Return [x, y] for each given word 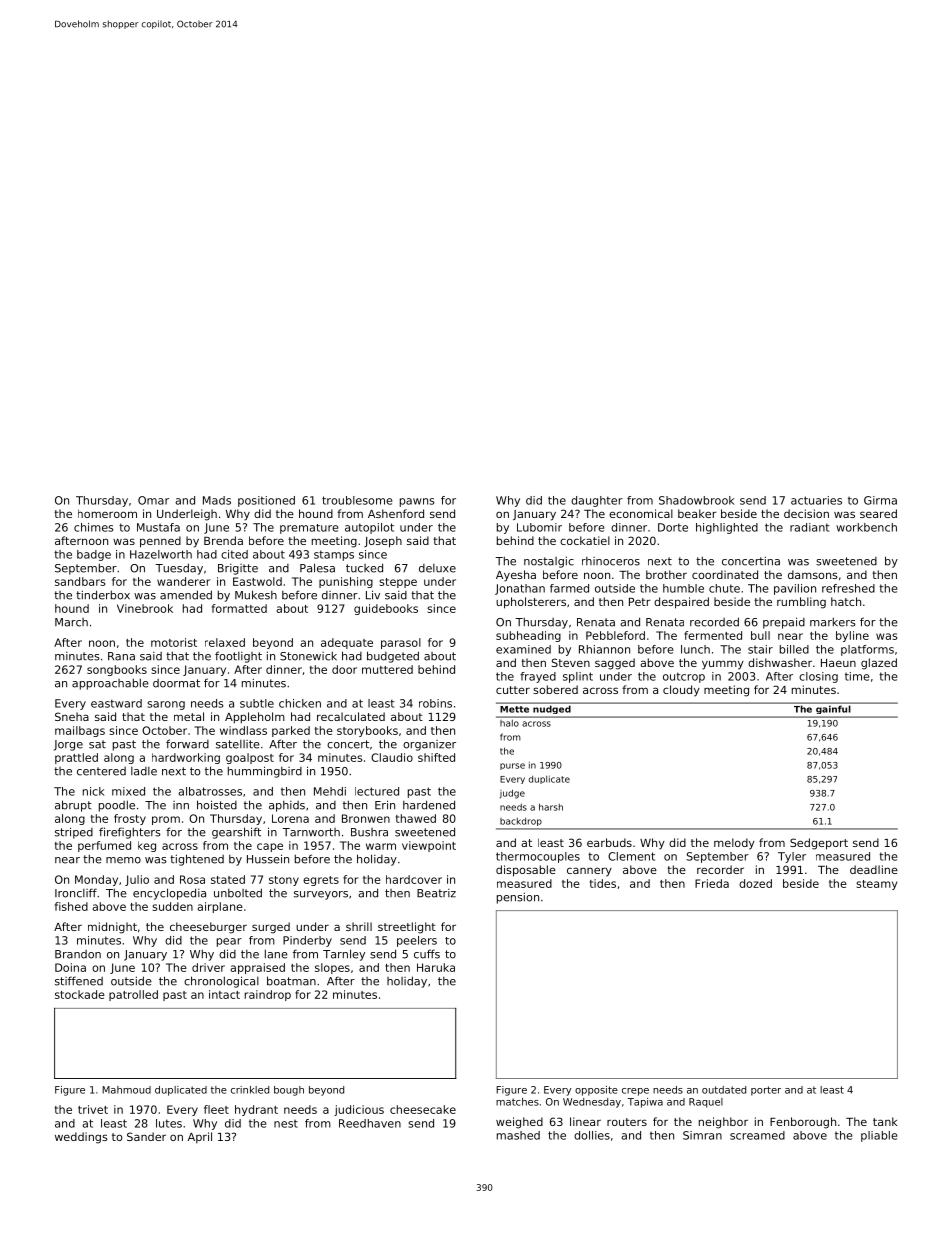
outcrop [684, 677]
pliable [879, 1136]
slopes [332, 968]
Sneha [72, 716]
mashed [518, 1135]
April [200, 1137]
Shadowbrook [696, 500]
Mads [217, 500]
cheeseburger [208, 928]
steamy [876, 885]
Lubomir [539, 527]
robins [435, 703]
